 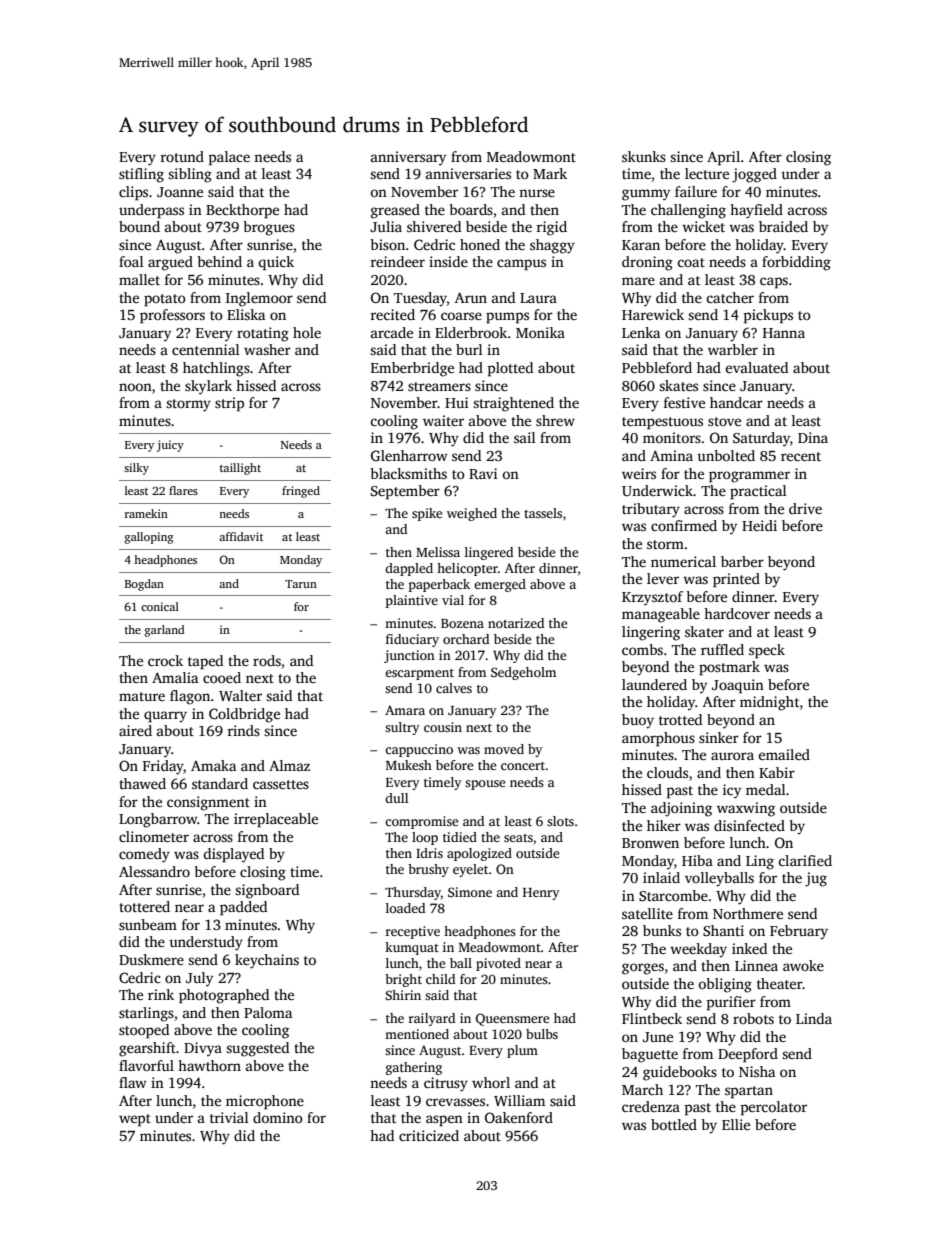 What do you see at coordinates (796, 263) in the document?
I see `forbidding` at bounding box center [796, 263].
